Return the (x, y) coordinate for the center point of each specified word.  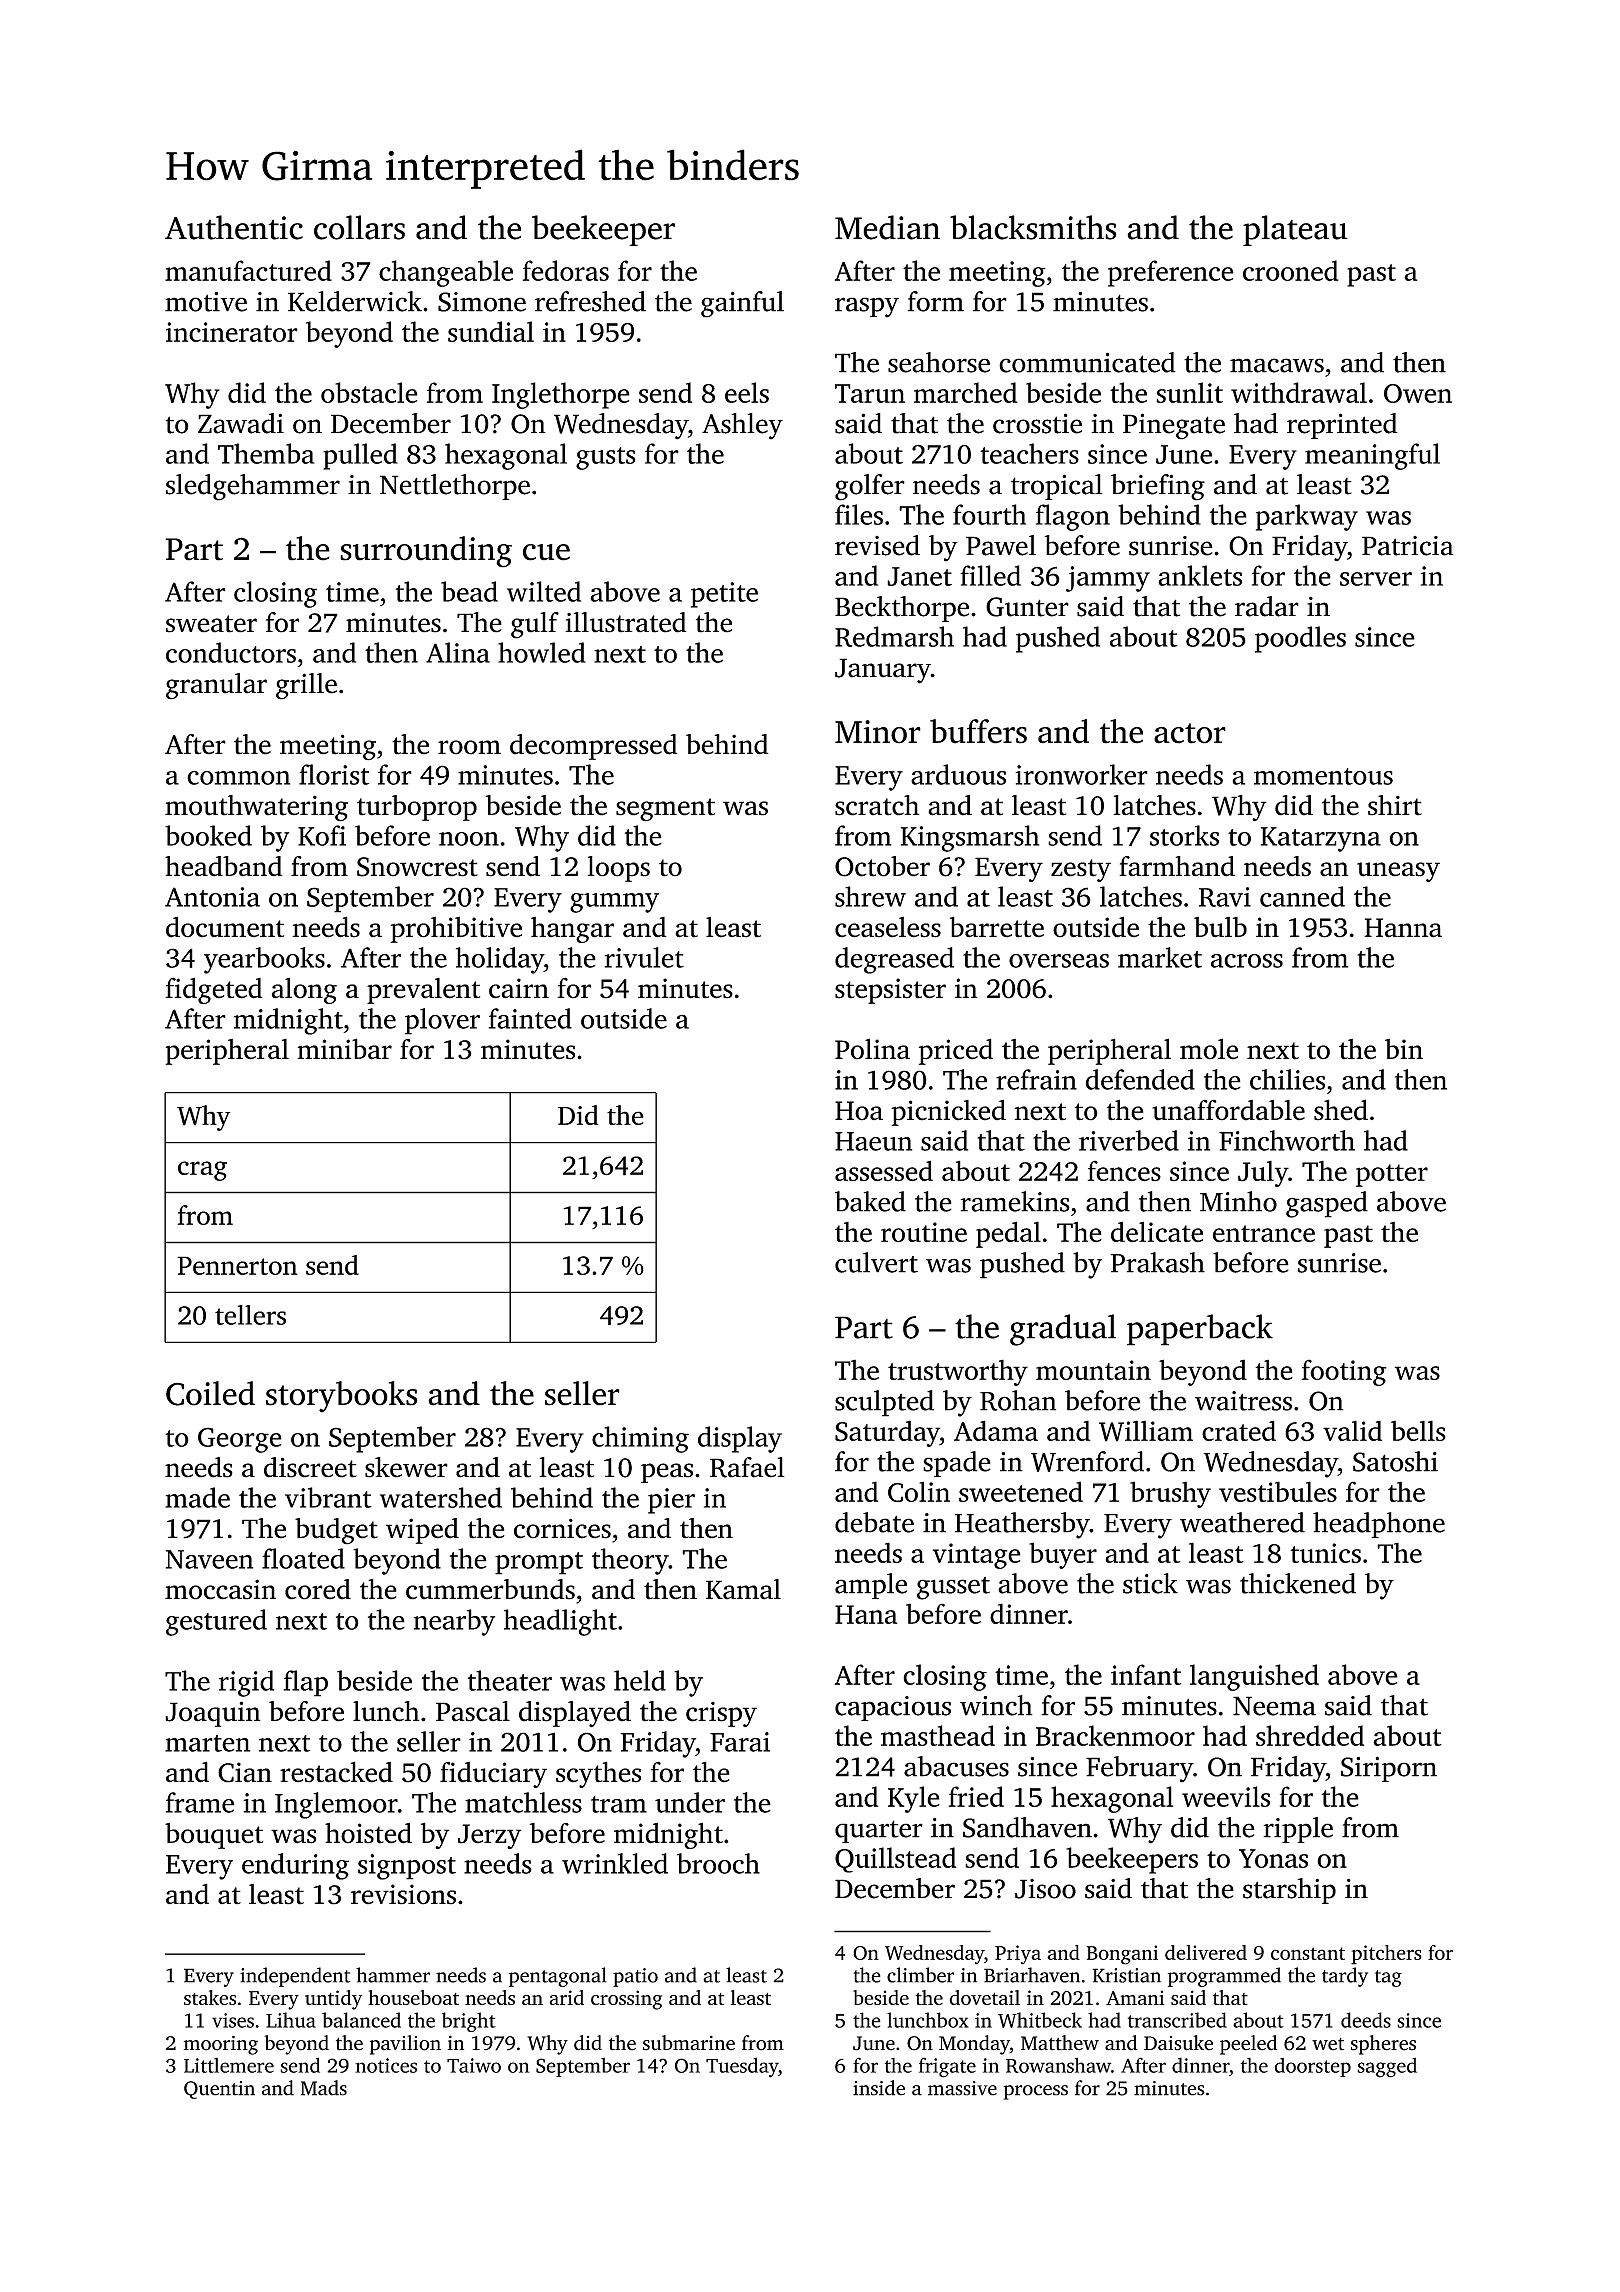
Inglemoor (336, 1805)
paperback (1200, 1330)
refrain (1036, 1079)
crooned (1290, 270)
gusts (606, 458)
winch (996, 1705)
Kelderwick (355, 301)
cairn (519, 988)
